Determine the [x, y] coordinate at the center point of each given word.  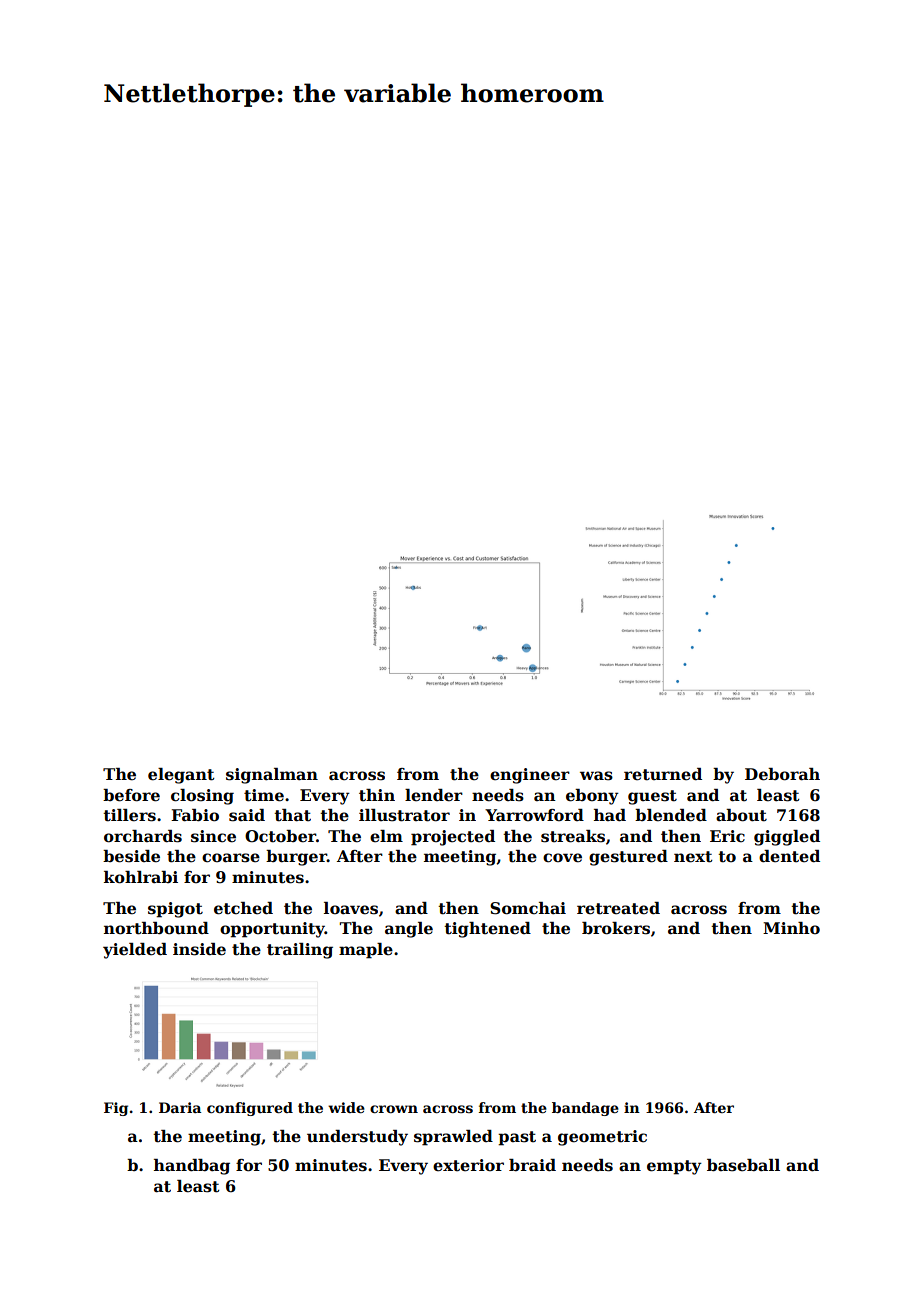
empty [674, 1167]
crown [394, 1109]
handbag [192, 1167]
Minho [791, 928]
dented [789, 856]
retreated [618, 908]
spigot [175, 910]
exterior [468, 1165]
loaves [351, 908]
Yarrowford [534, 815]
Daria [180, 1107]
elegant [181, 776]
